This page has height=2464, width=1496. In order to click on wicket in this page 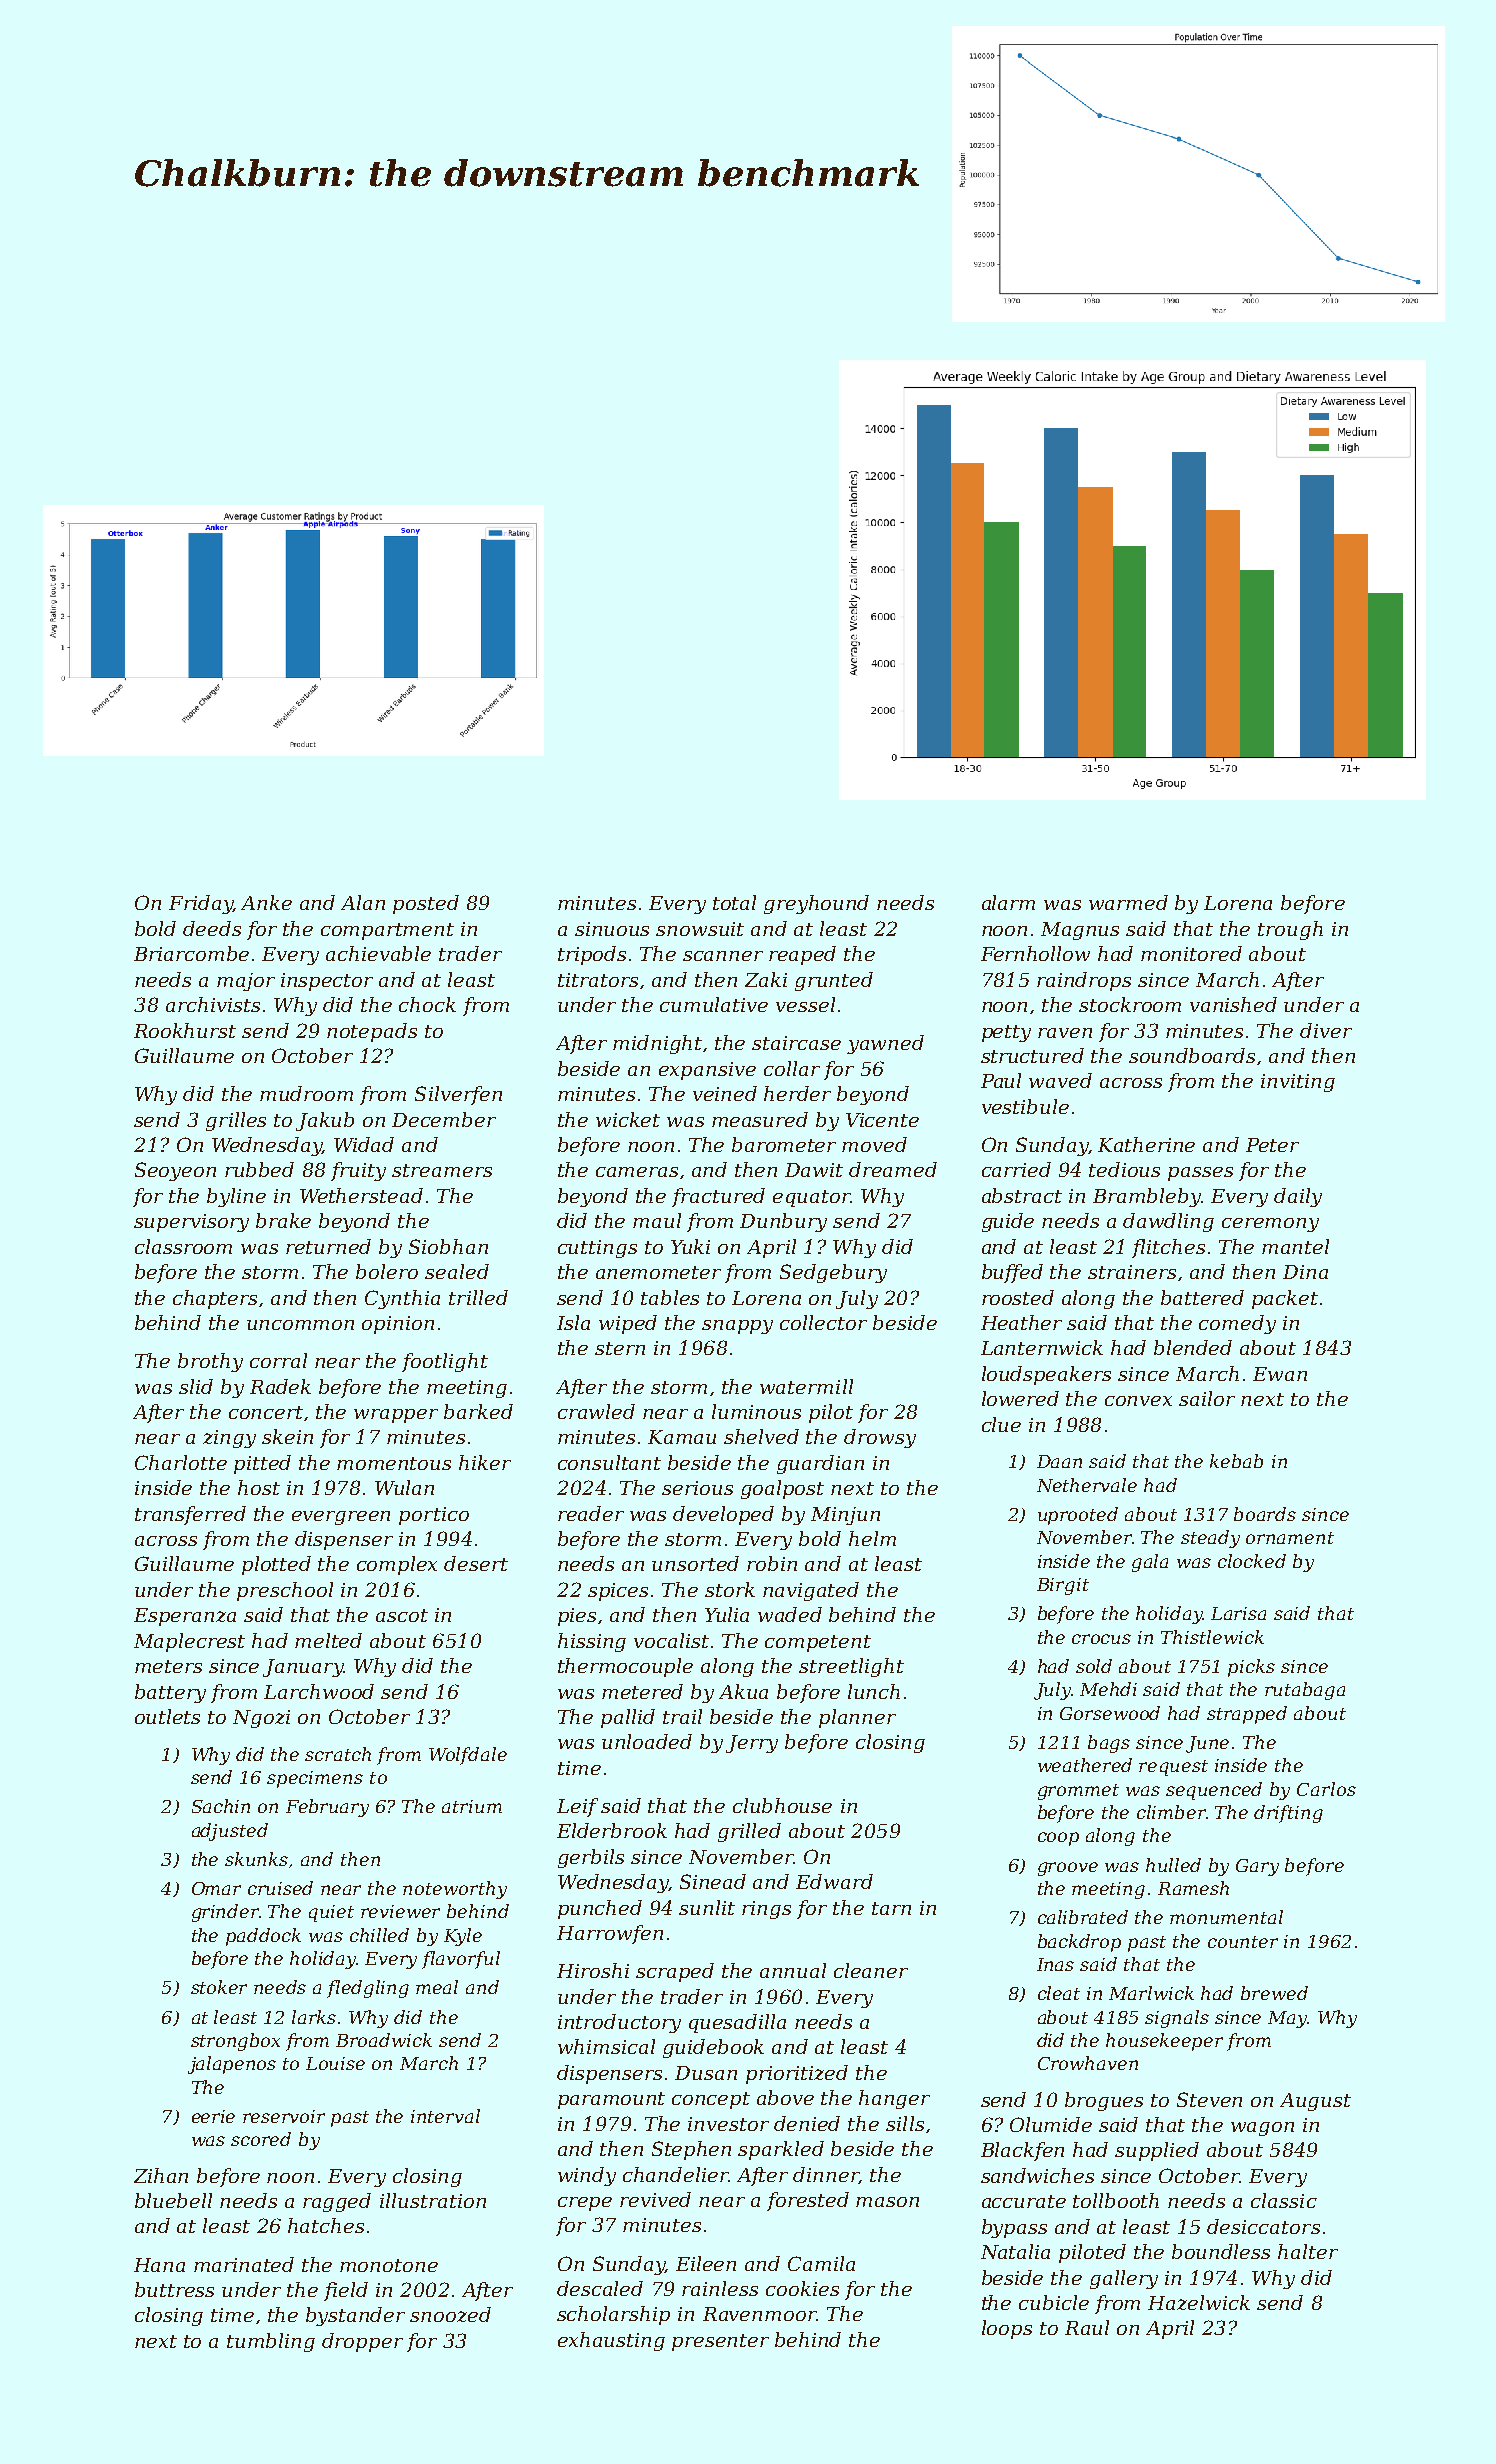, I will do `click(628, 1119)`.
